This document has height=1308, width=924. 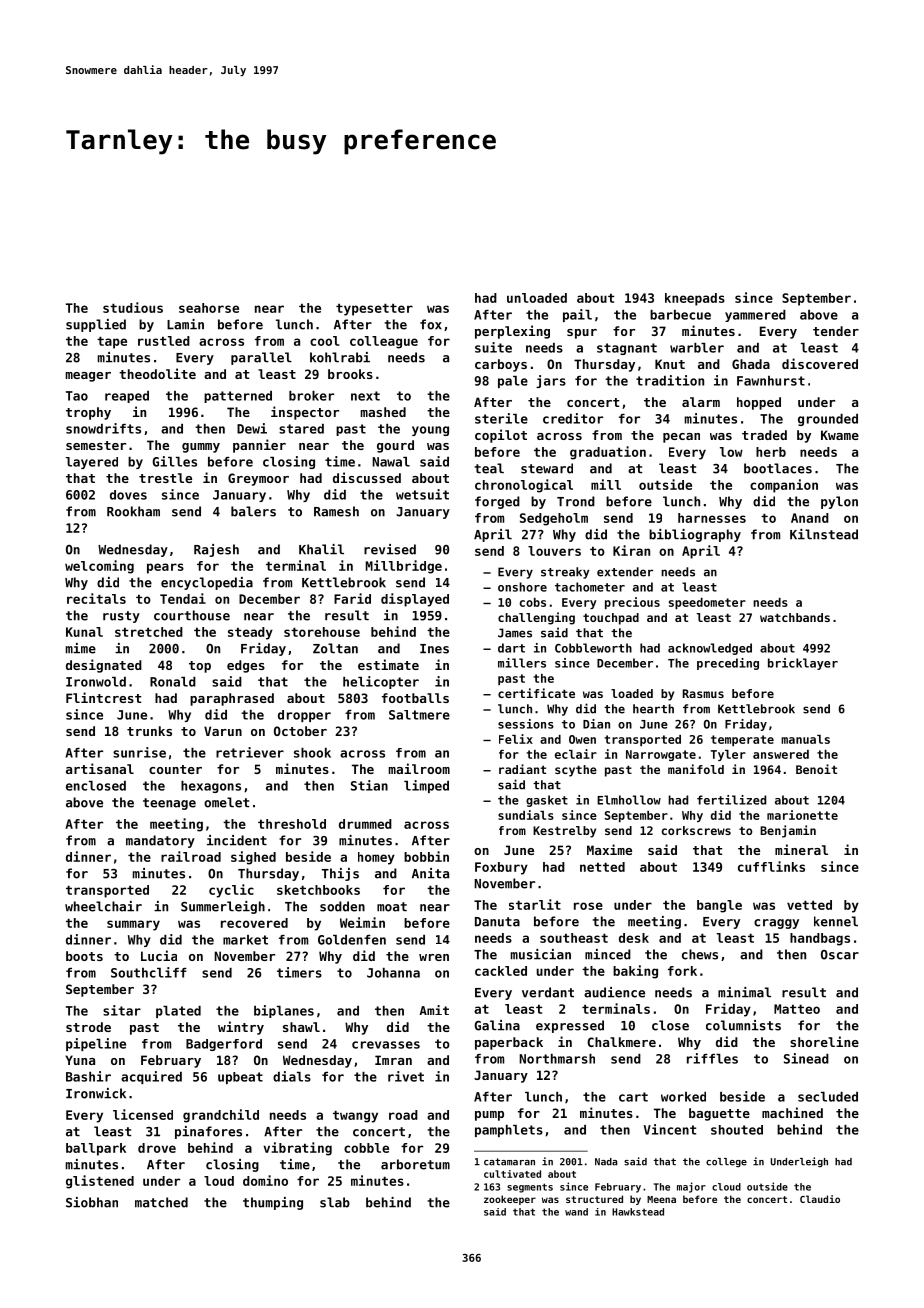 I want to click on creditor, so click(x=573, y=418).
